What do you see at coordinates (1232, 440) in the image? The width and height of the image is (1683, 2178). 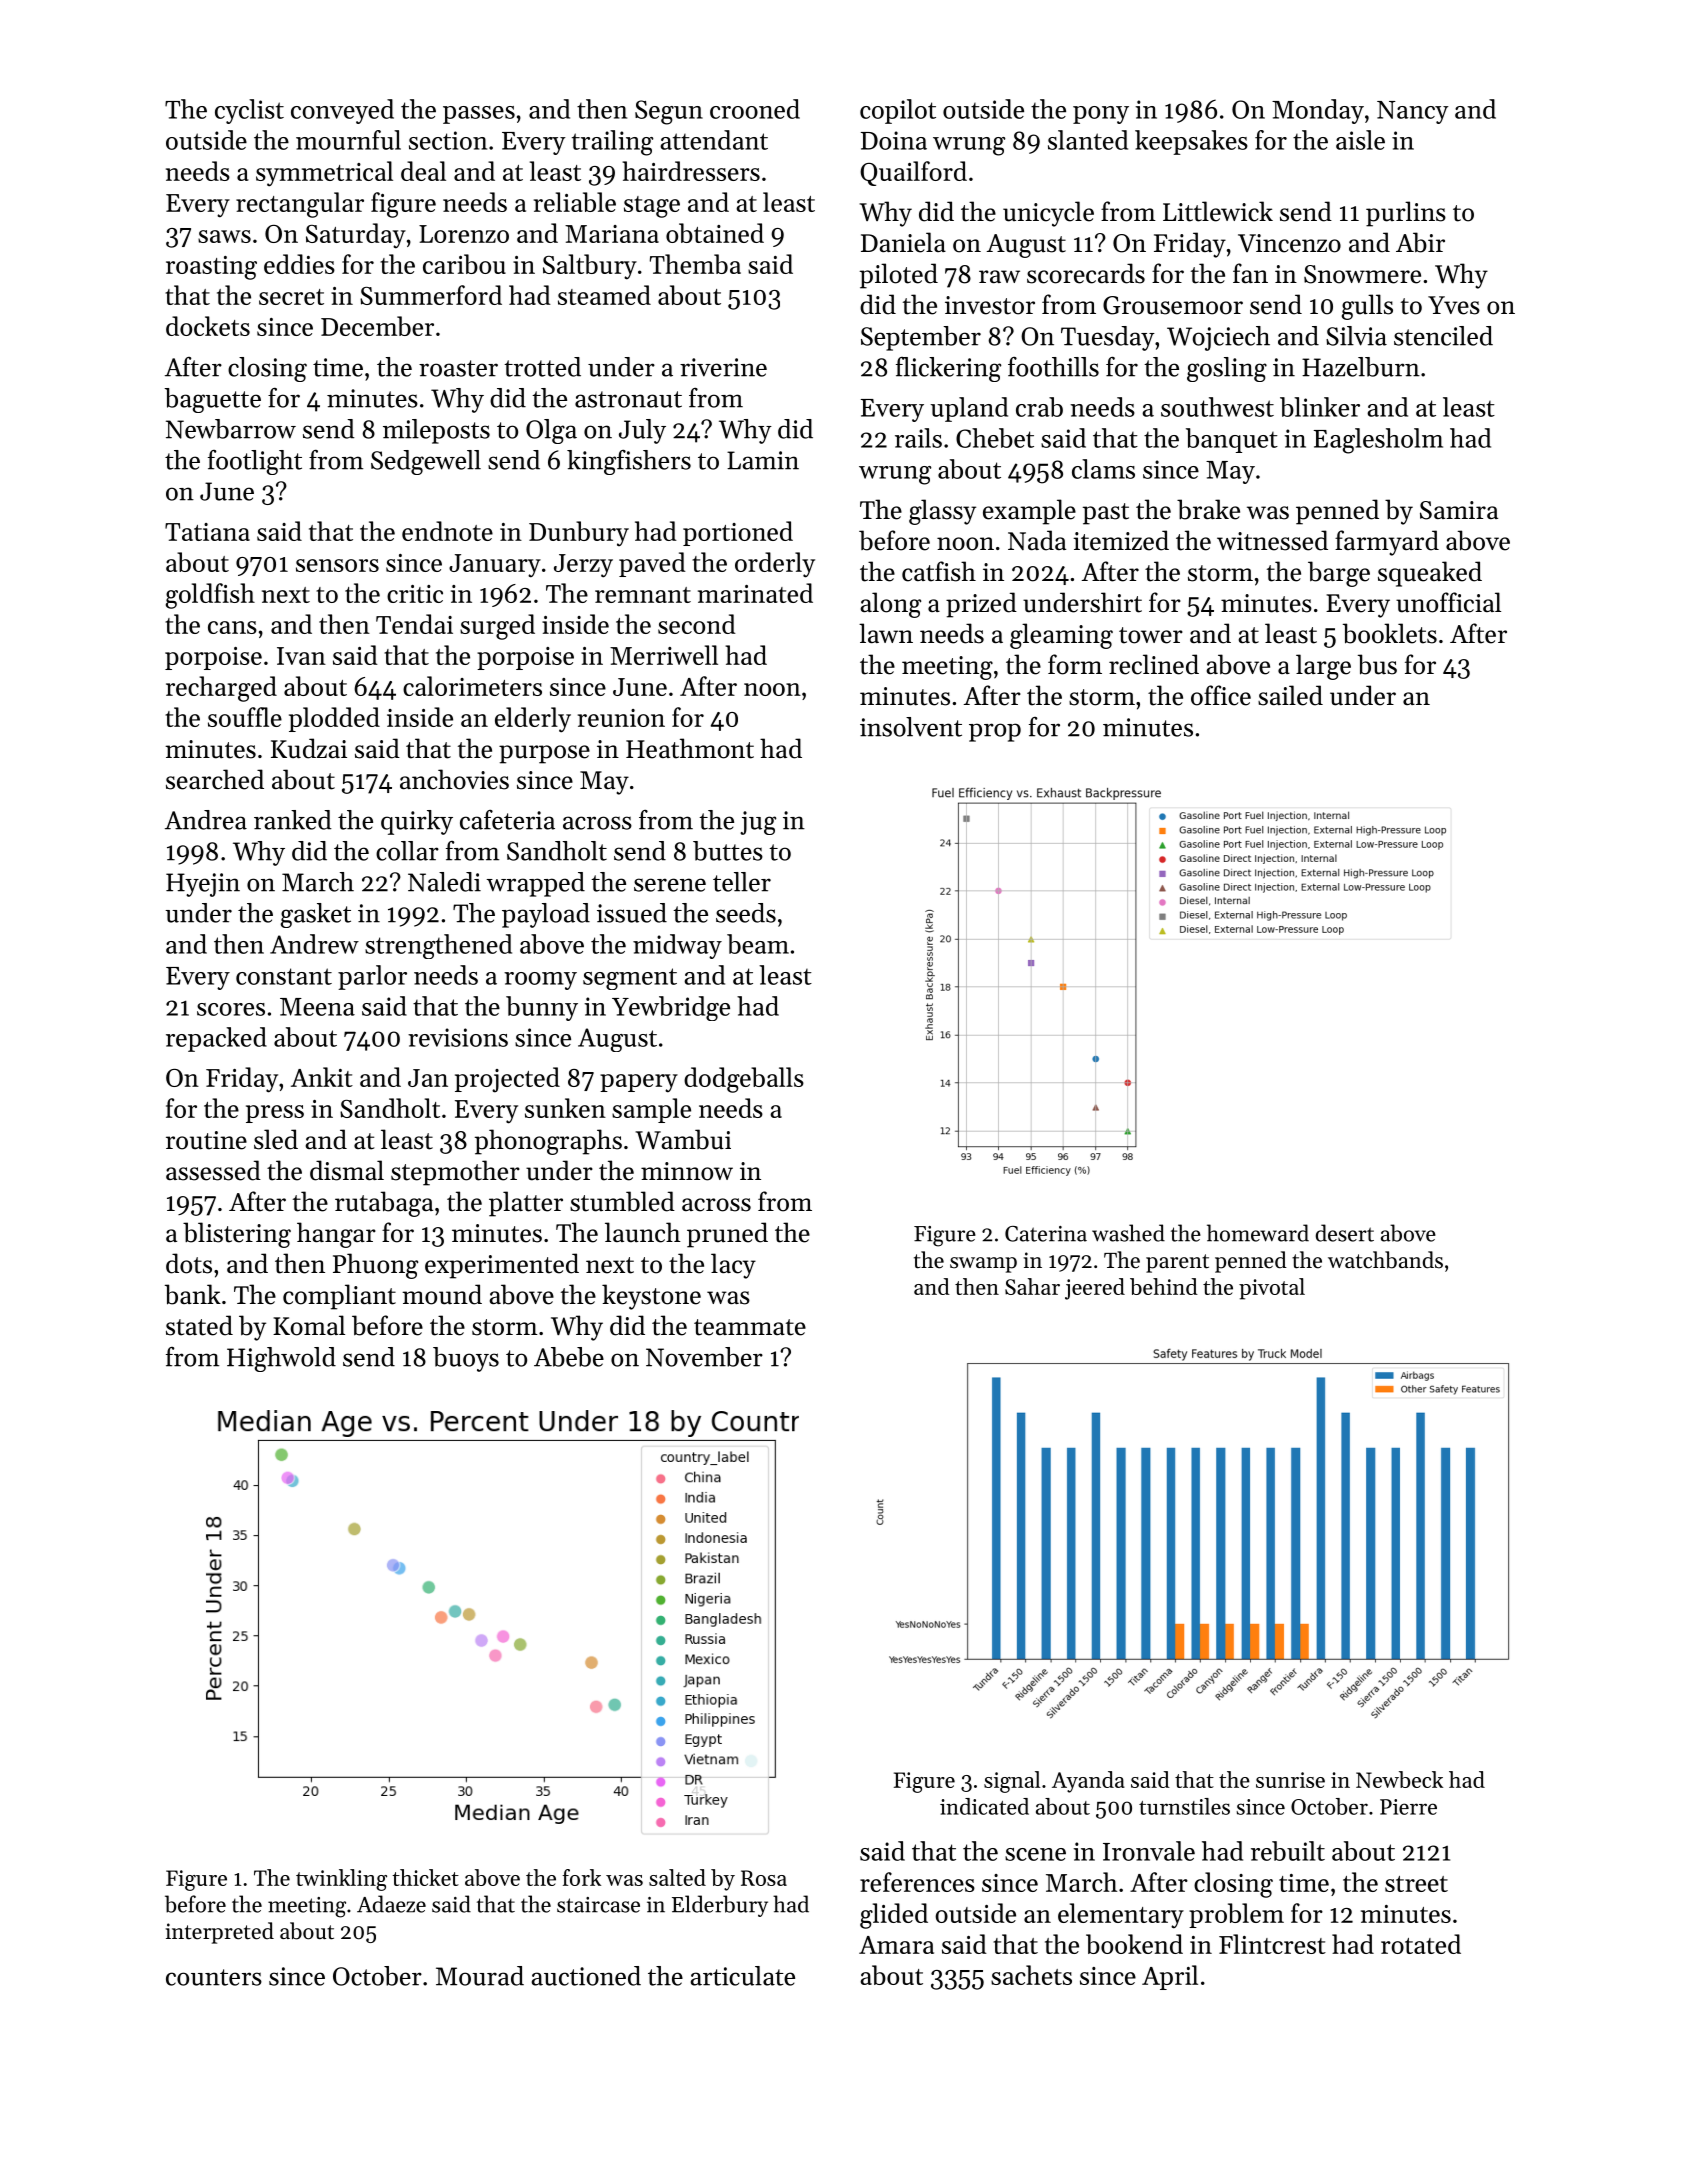 I see `banquet` at bounding box center [1232, 440].
